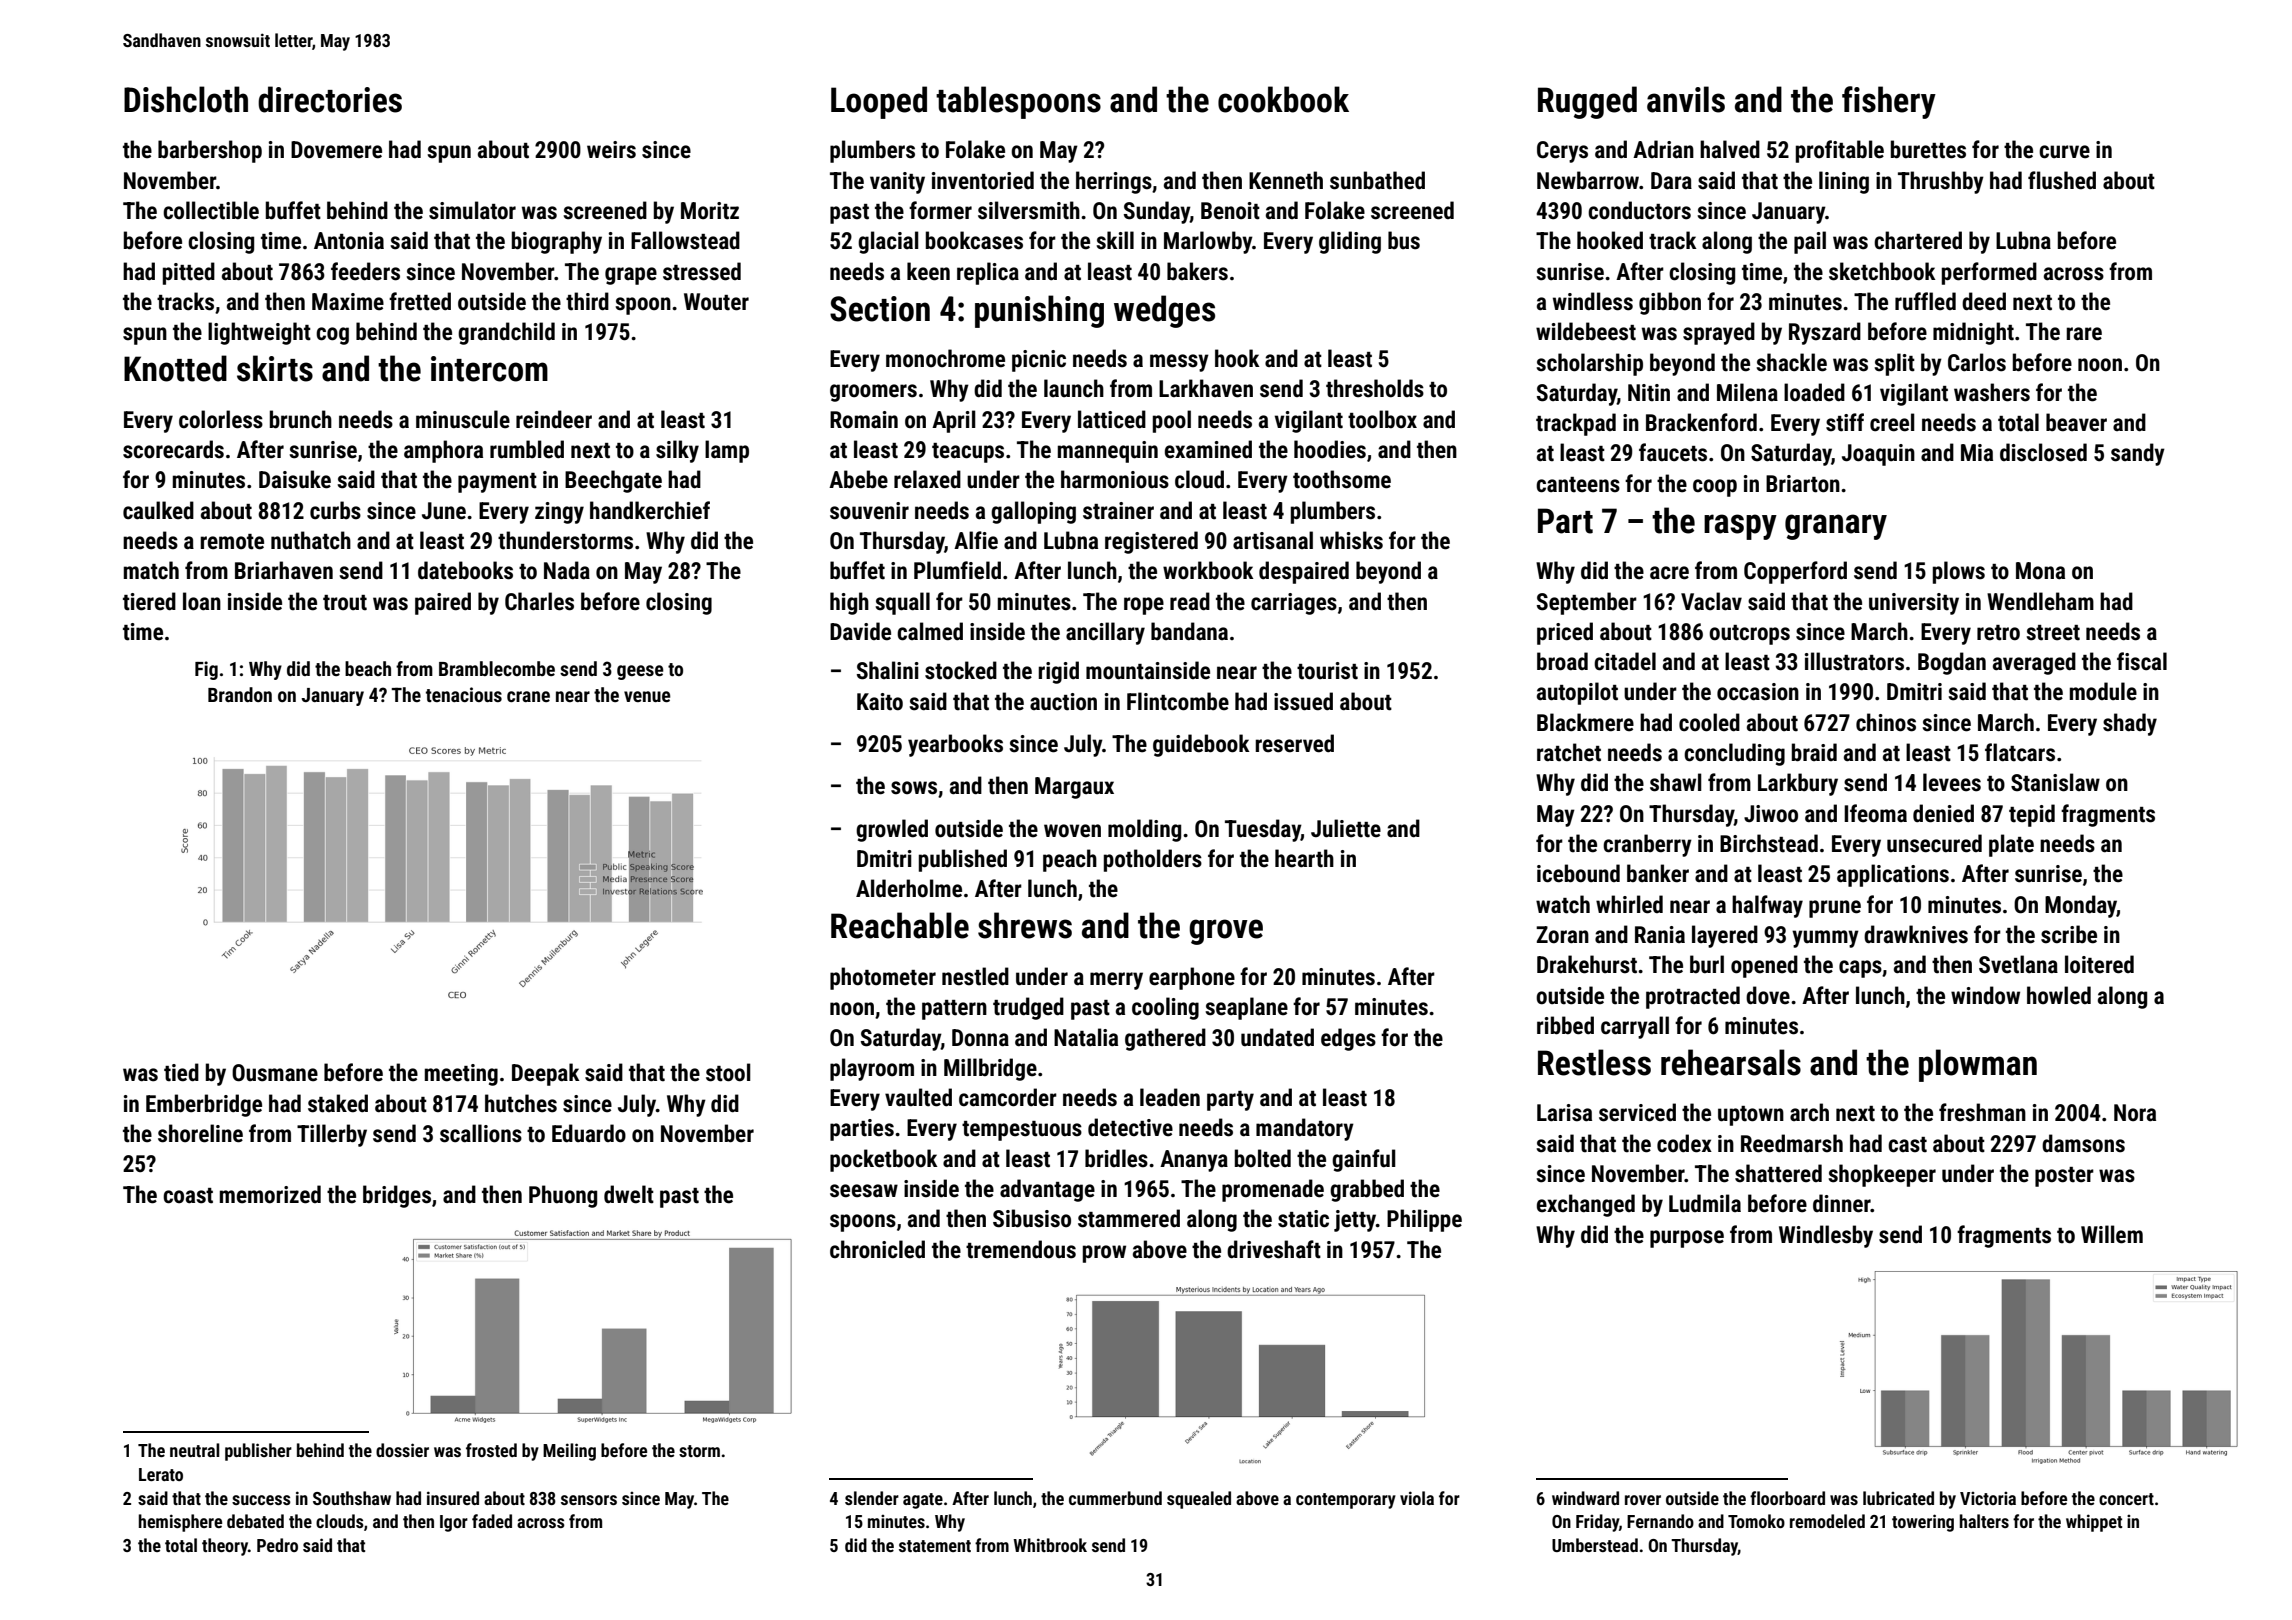 This document has height=1620, width=2292. What do you see at coordinates (879, 102) in the document?
I see `Looped` at bounding box center [879, 102].
